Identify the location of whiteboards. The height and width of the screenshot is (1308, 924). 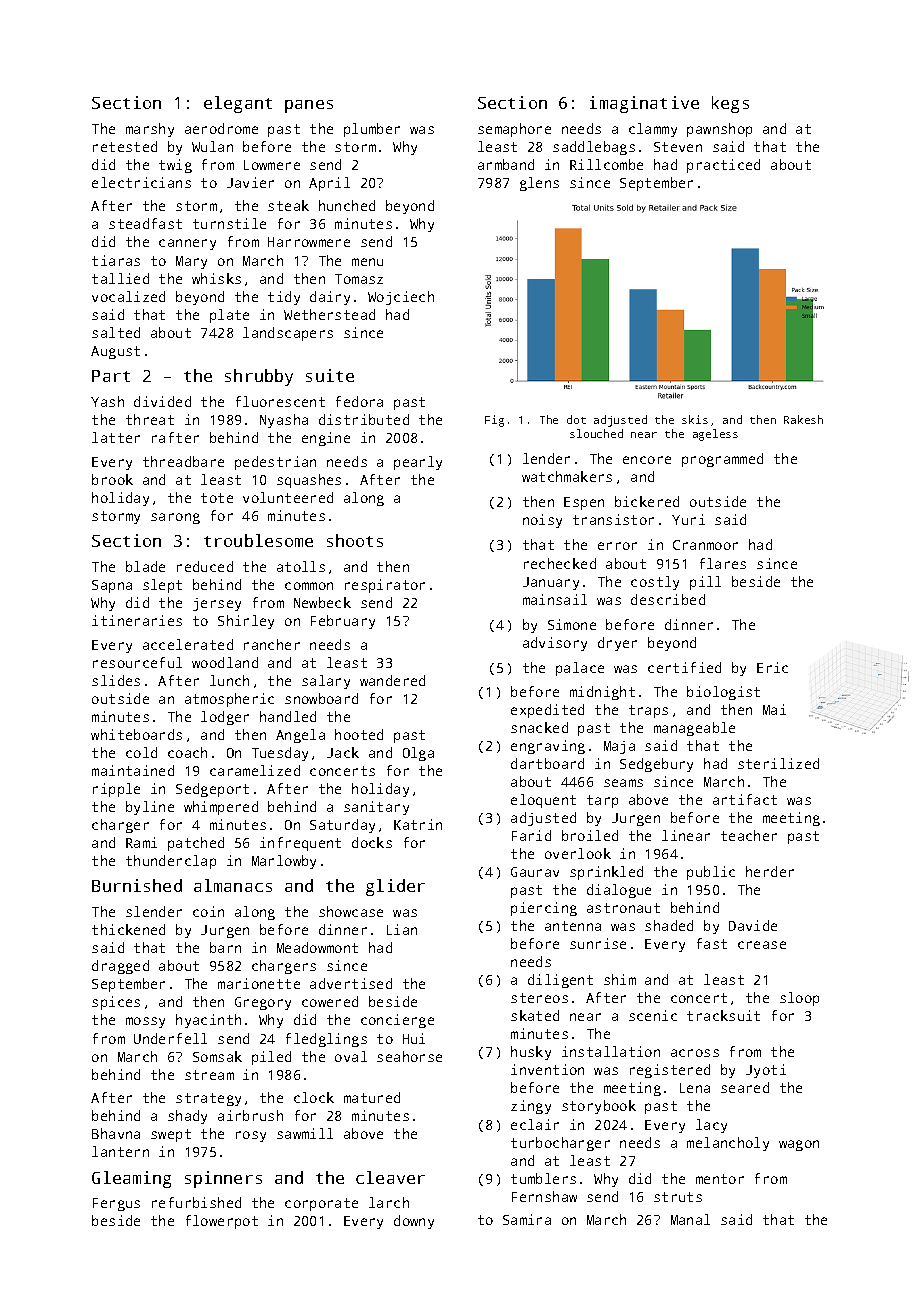
(136, 734).
